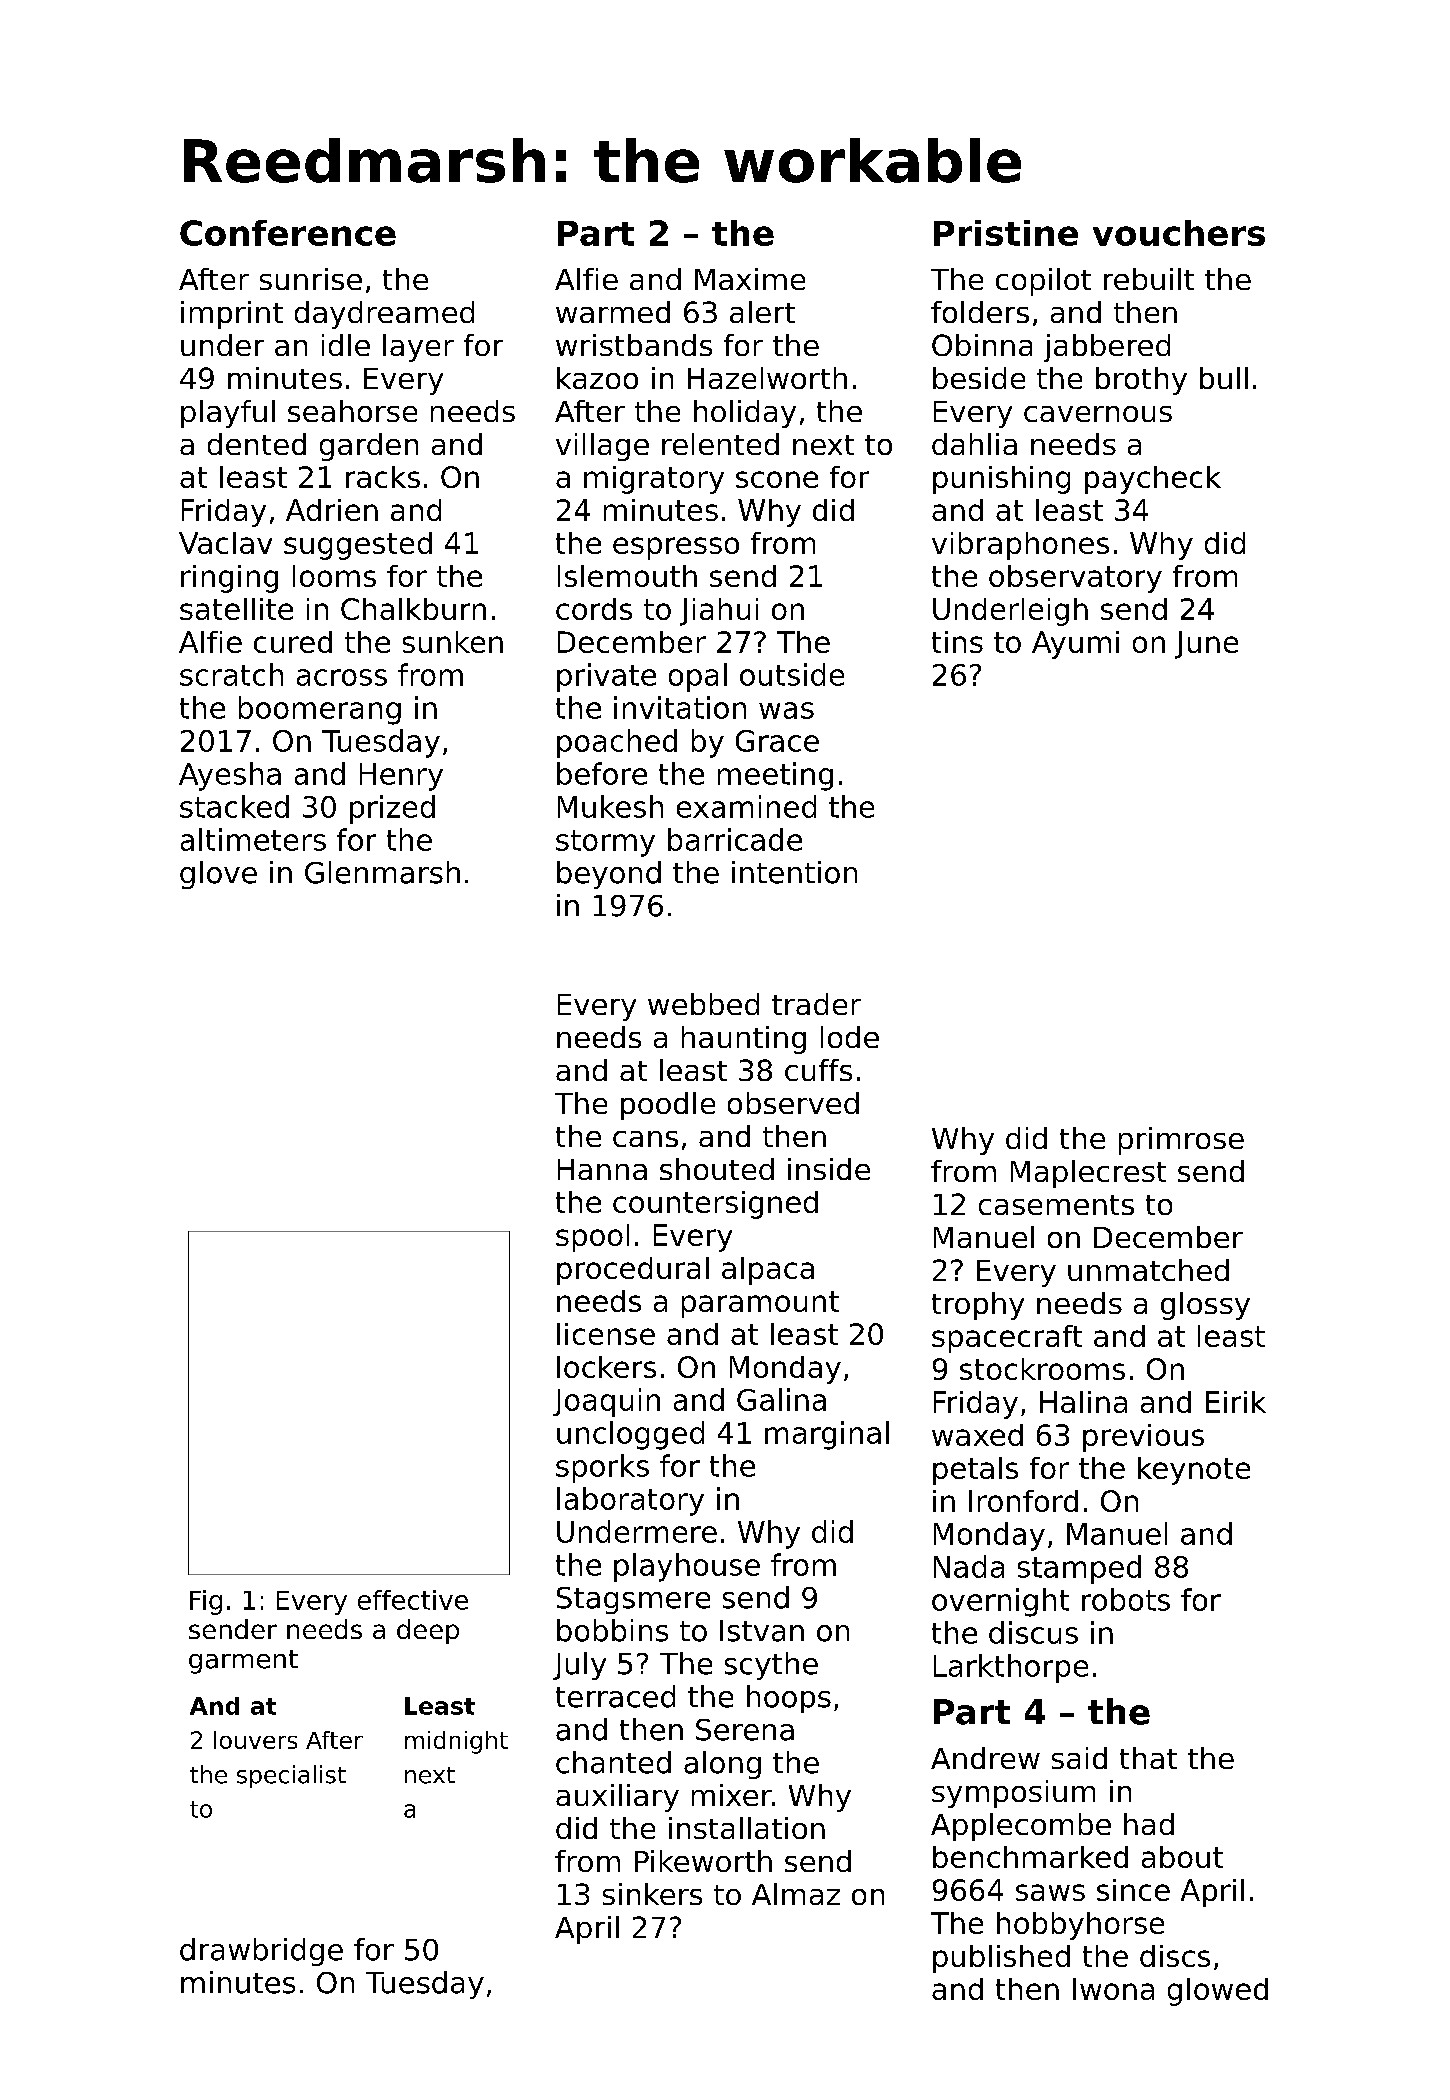 This screenshot has height=2100, width=1450. What do you see at coordinates (1020, 546) in the screenshot?
I see `vibraphones` at bounding box center [1020, 546].
